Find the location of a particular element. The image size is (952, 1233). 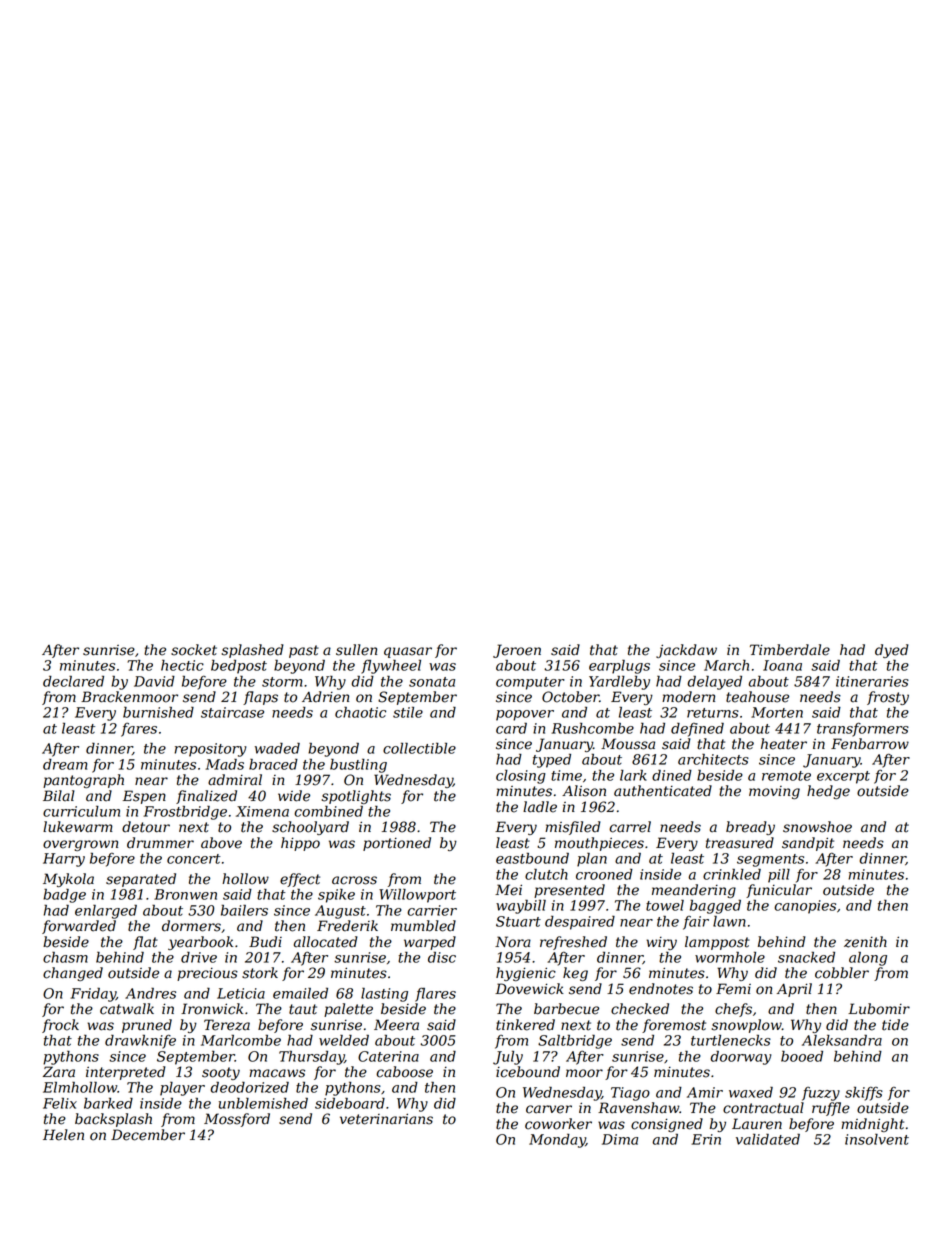

Jeroen is located at coordinates (517, 651).
